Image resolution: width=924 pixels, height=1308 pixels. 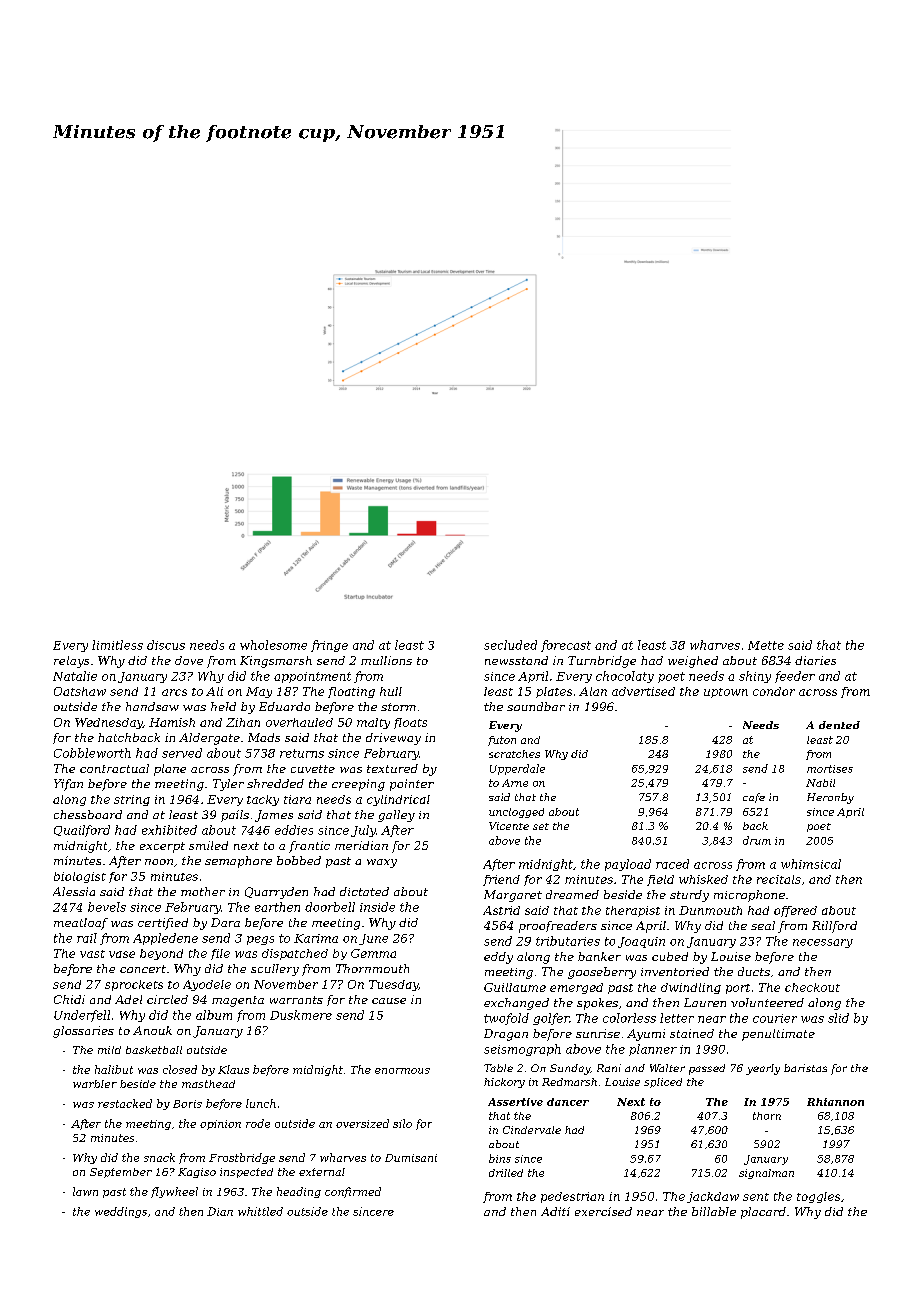 I want to click on warbler, so click(x=95, y=1084).
